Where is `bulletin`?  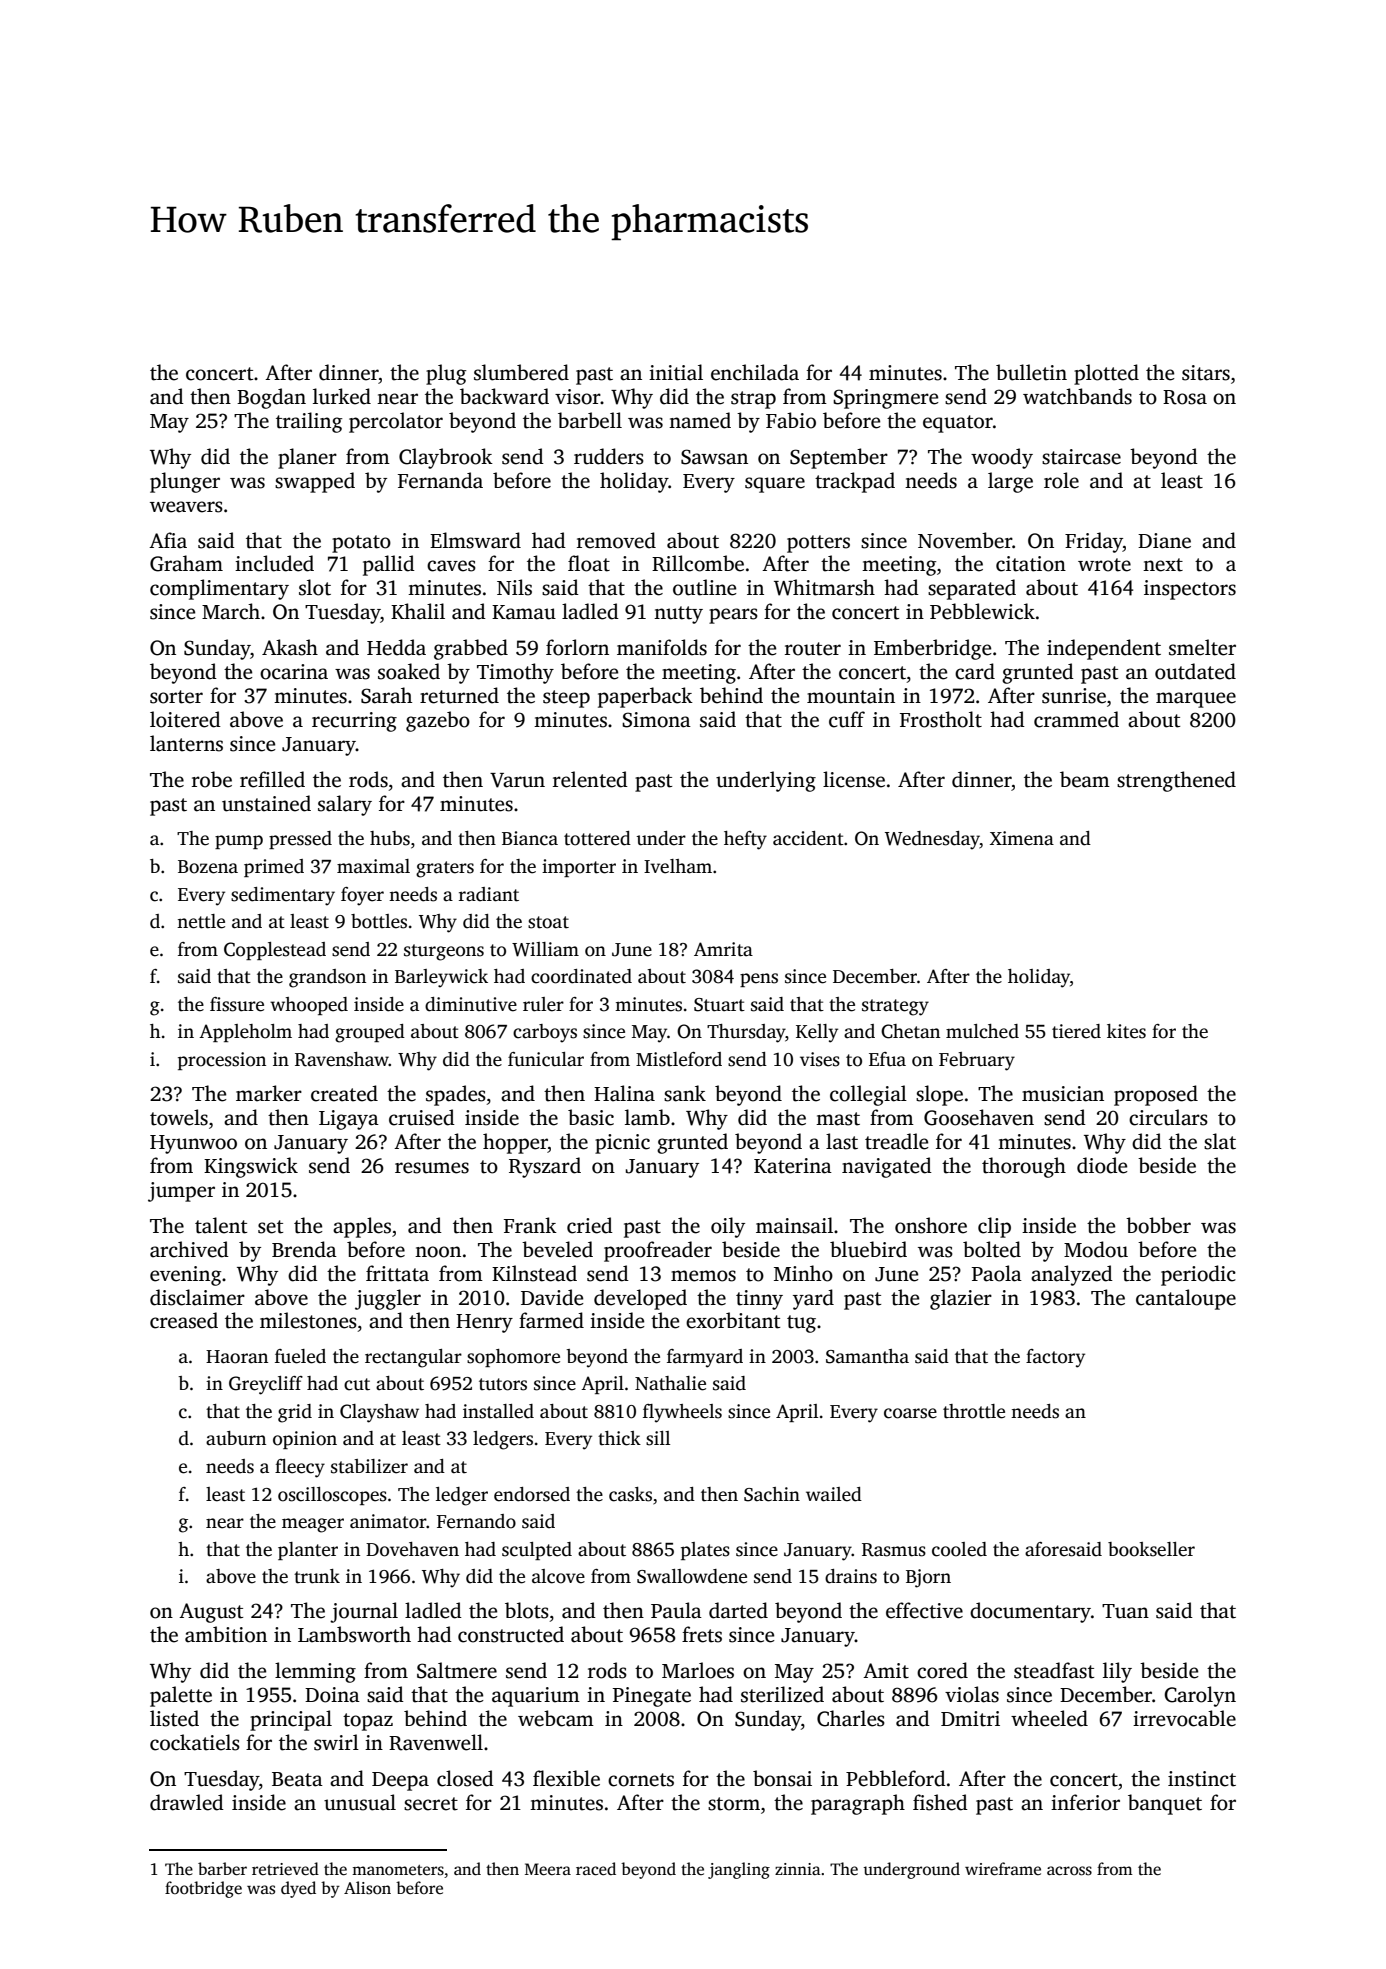
bulletin is located at coordinates (1031, 372).
